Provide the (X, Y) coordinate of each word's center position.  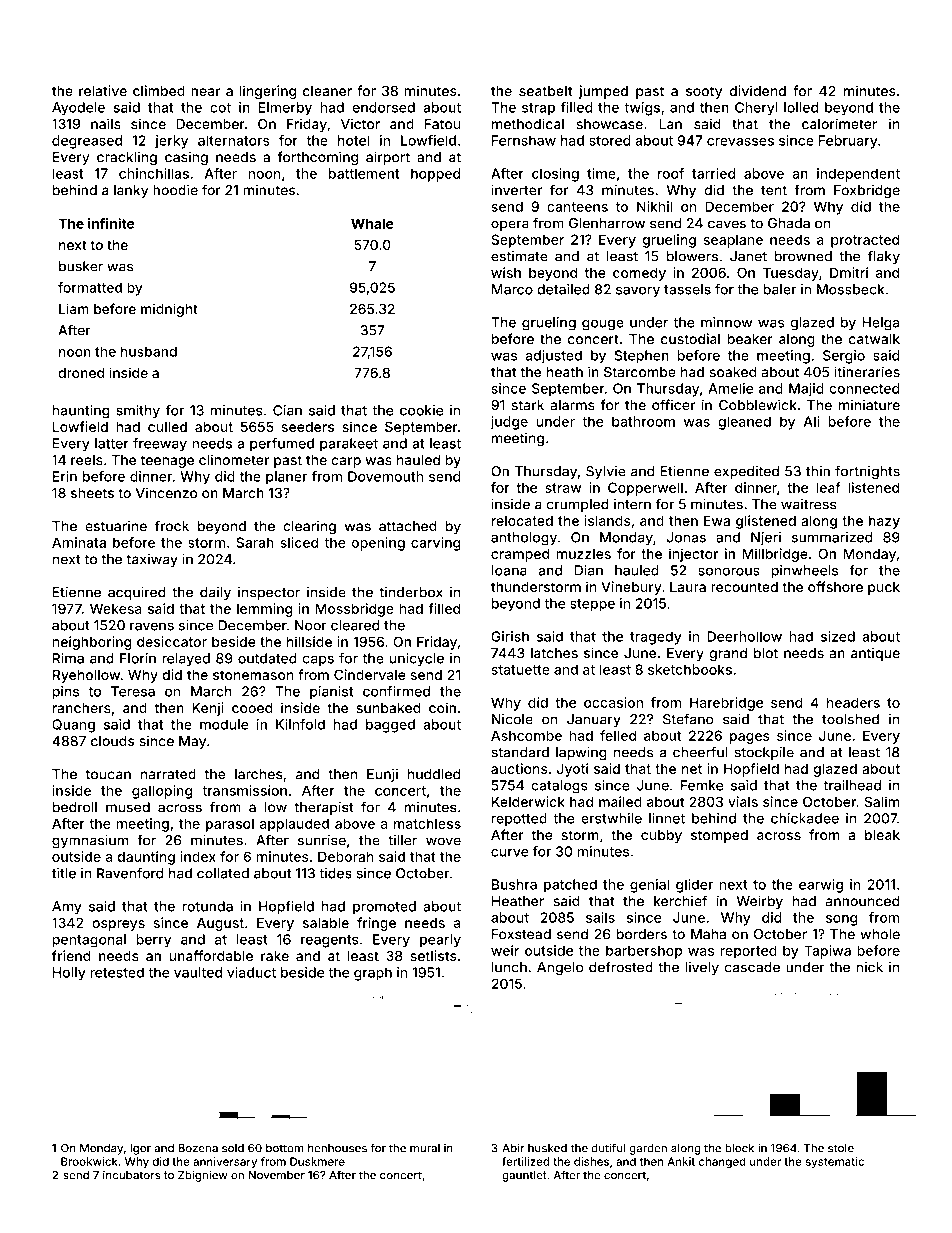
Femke (702, 785)
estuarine (116, 526)
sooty (704, 92)
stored (610, 140)
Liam (74, 308)
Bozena (198, 1148)
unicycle (417, 660)
